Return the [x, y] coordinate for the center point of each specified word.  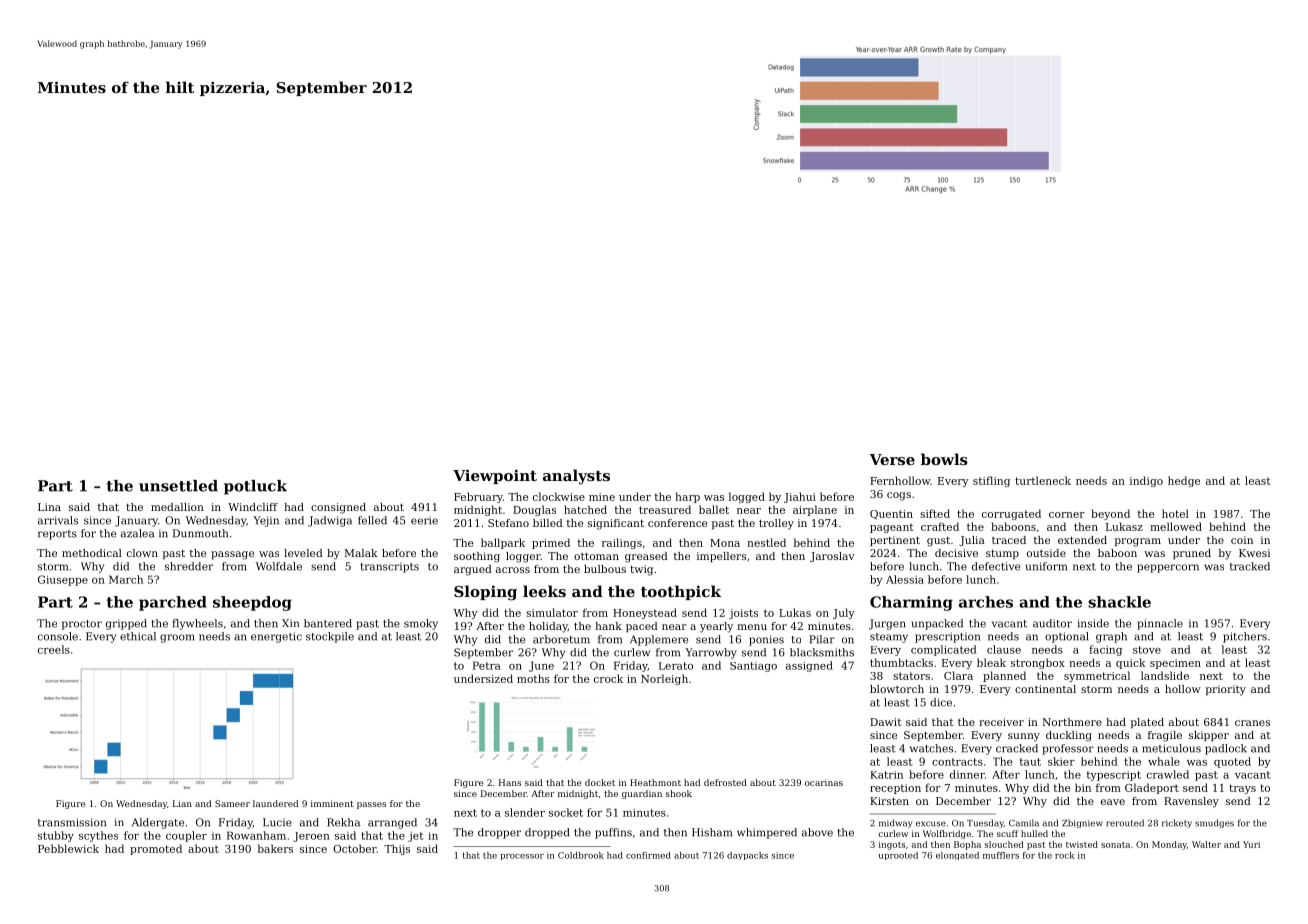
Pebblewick [68, 848]
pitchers [1245, 637]
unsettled [178, 486]
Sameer [232, 803]
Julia [972, 541]
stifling [991, 481]
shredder [189, 566]
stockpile [330, 637]
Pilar [822, 639]
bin [1083, 787]
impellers [721, 557]
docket [600, 782]
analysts [576, 477]
